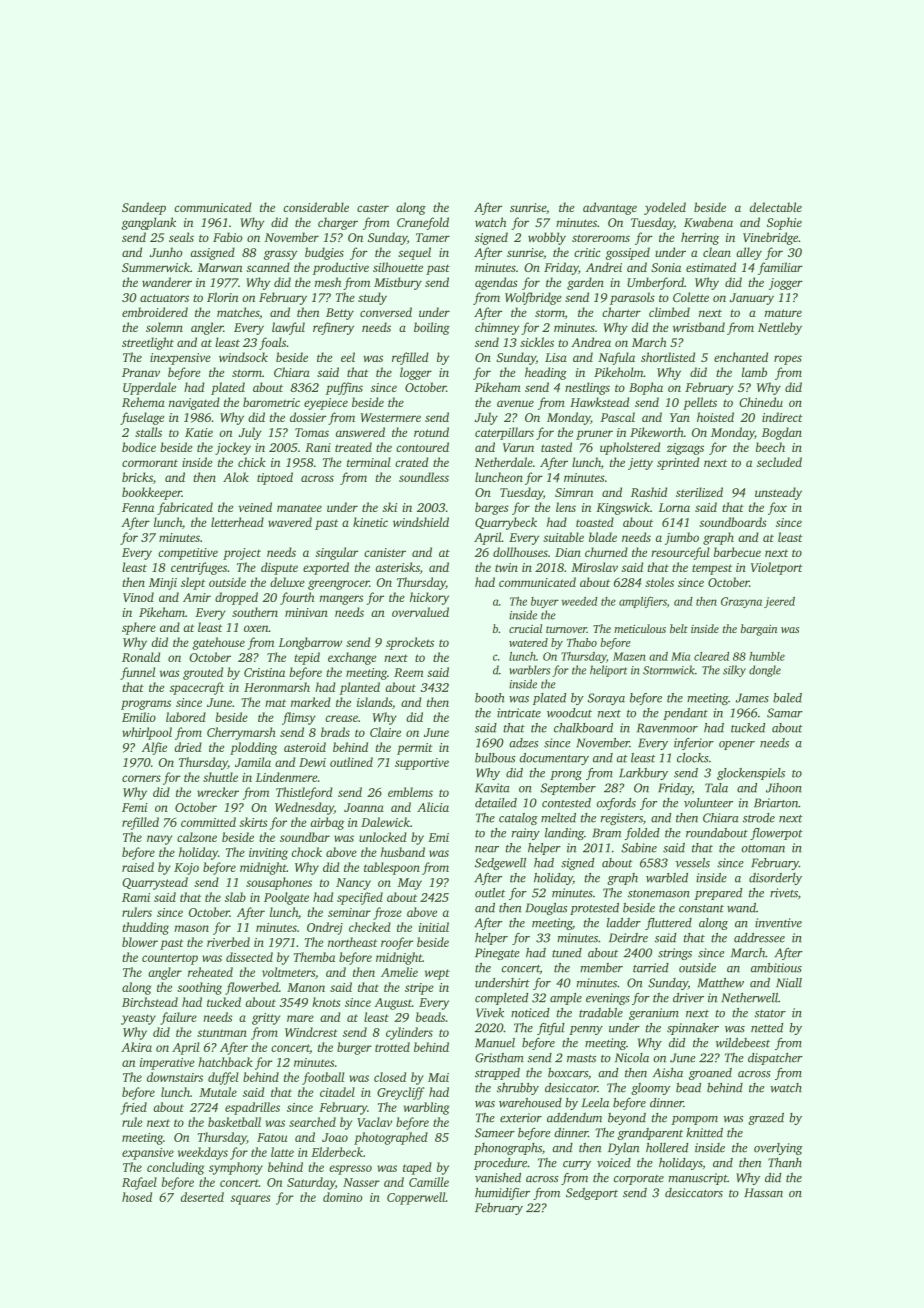  Describe the element at coordinates (350, 1170) in the image. I see `espresso` at that location.
